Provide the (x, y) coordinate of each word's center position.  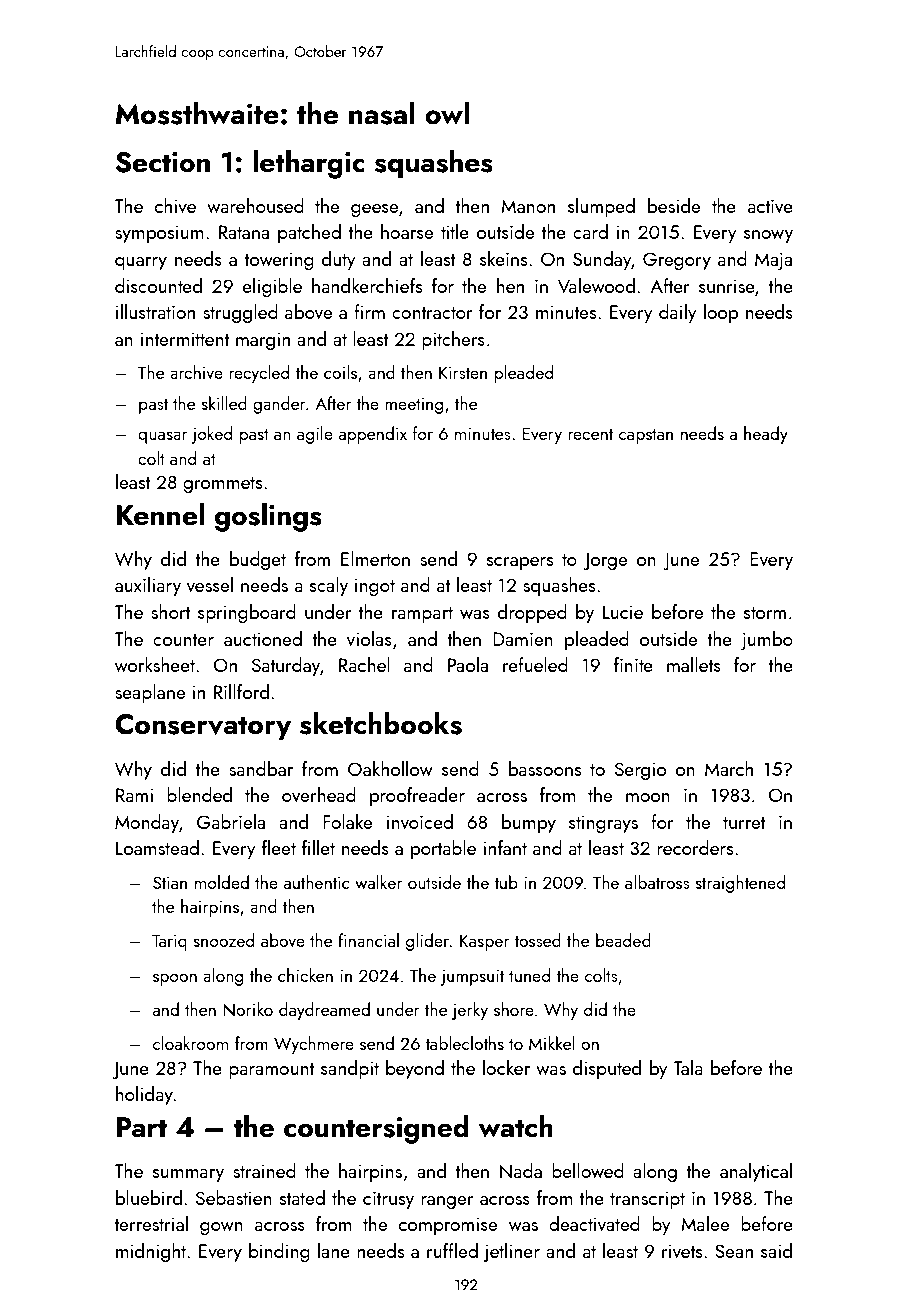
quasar (162, 437)
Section (162, 162)
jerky (470, 1011)
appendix (373, 435)
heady (766, 435)
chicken (305, 975)
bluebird (149, 1197)
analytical (756, 1172)
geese (374, 210)
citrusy (388, 1200)
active (770, 206)
